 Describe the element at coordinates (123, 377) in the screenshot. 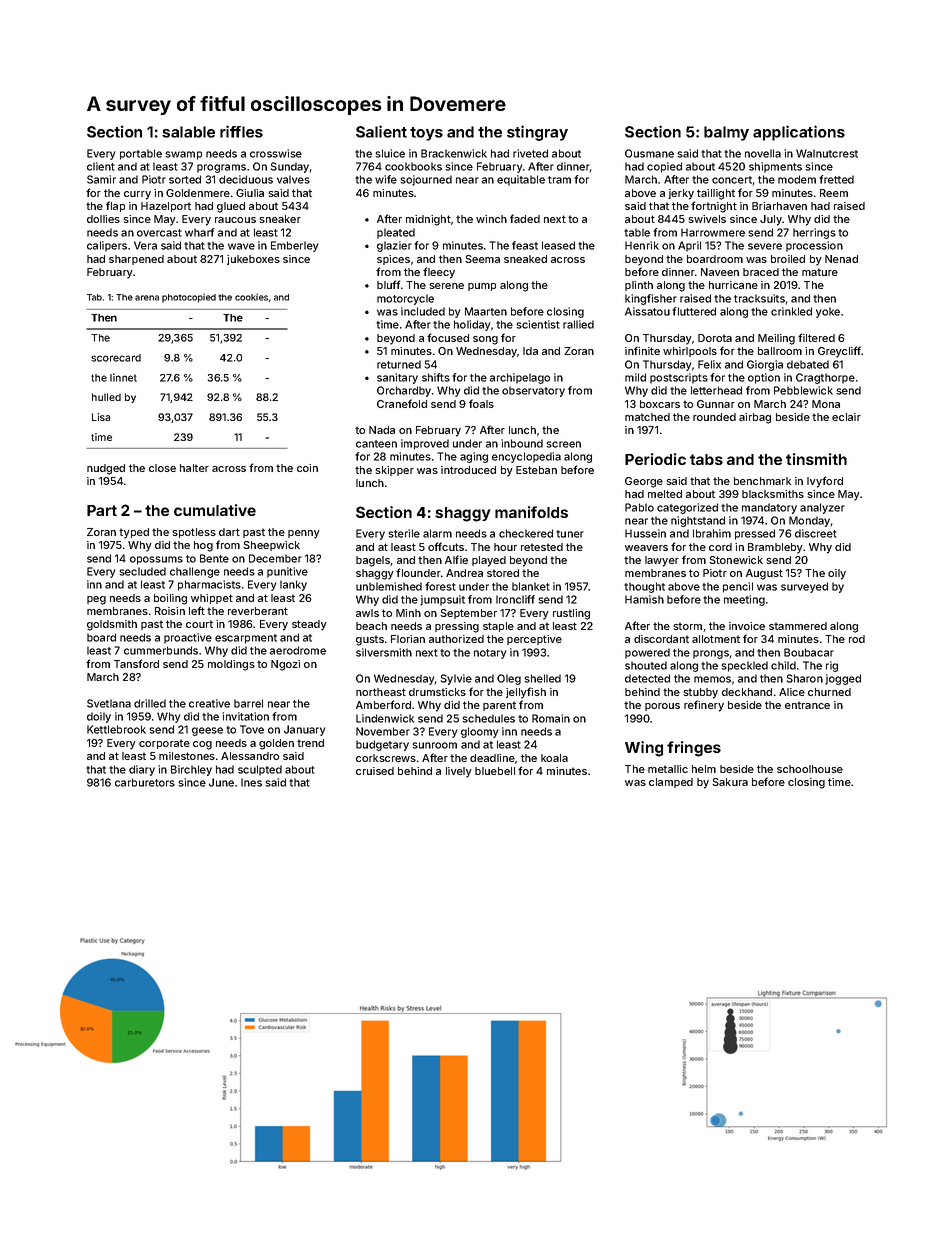

I see `linnet` at that location.
